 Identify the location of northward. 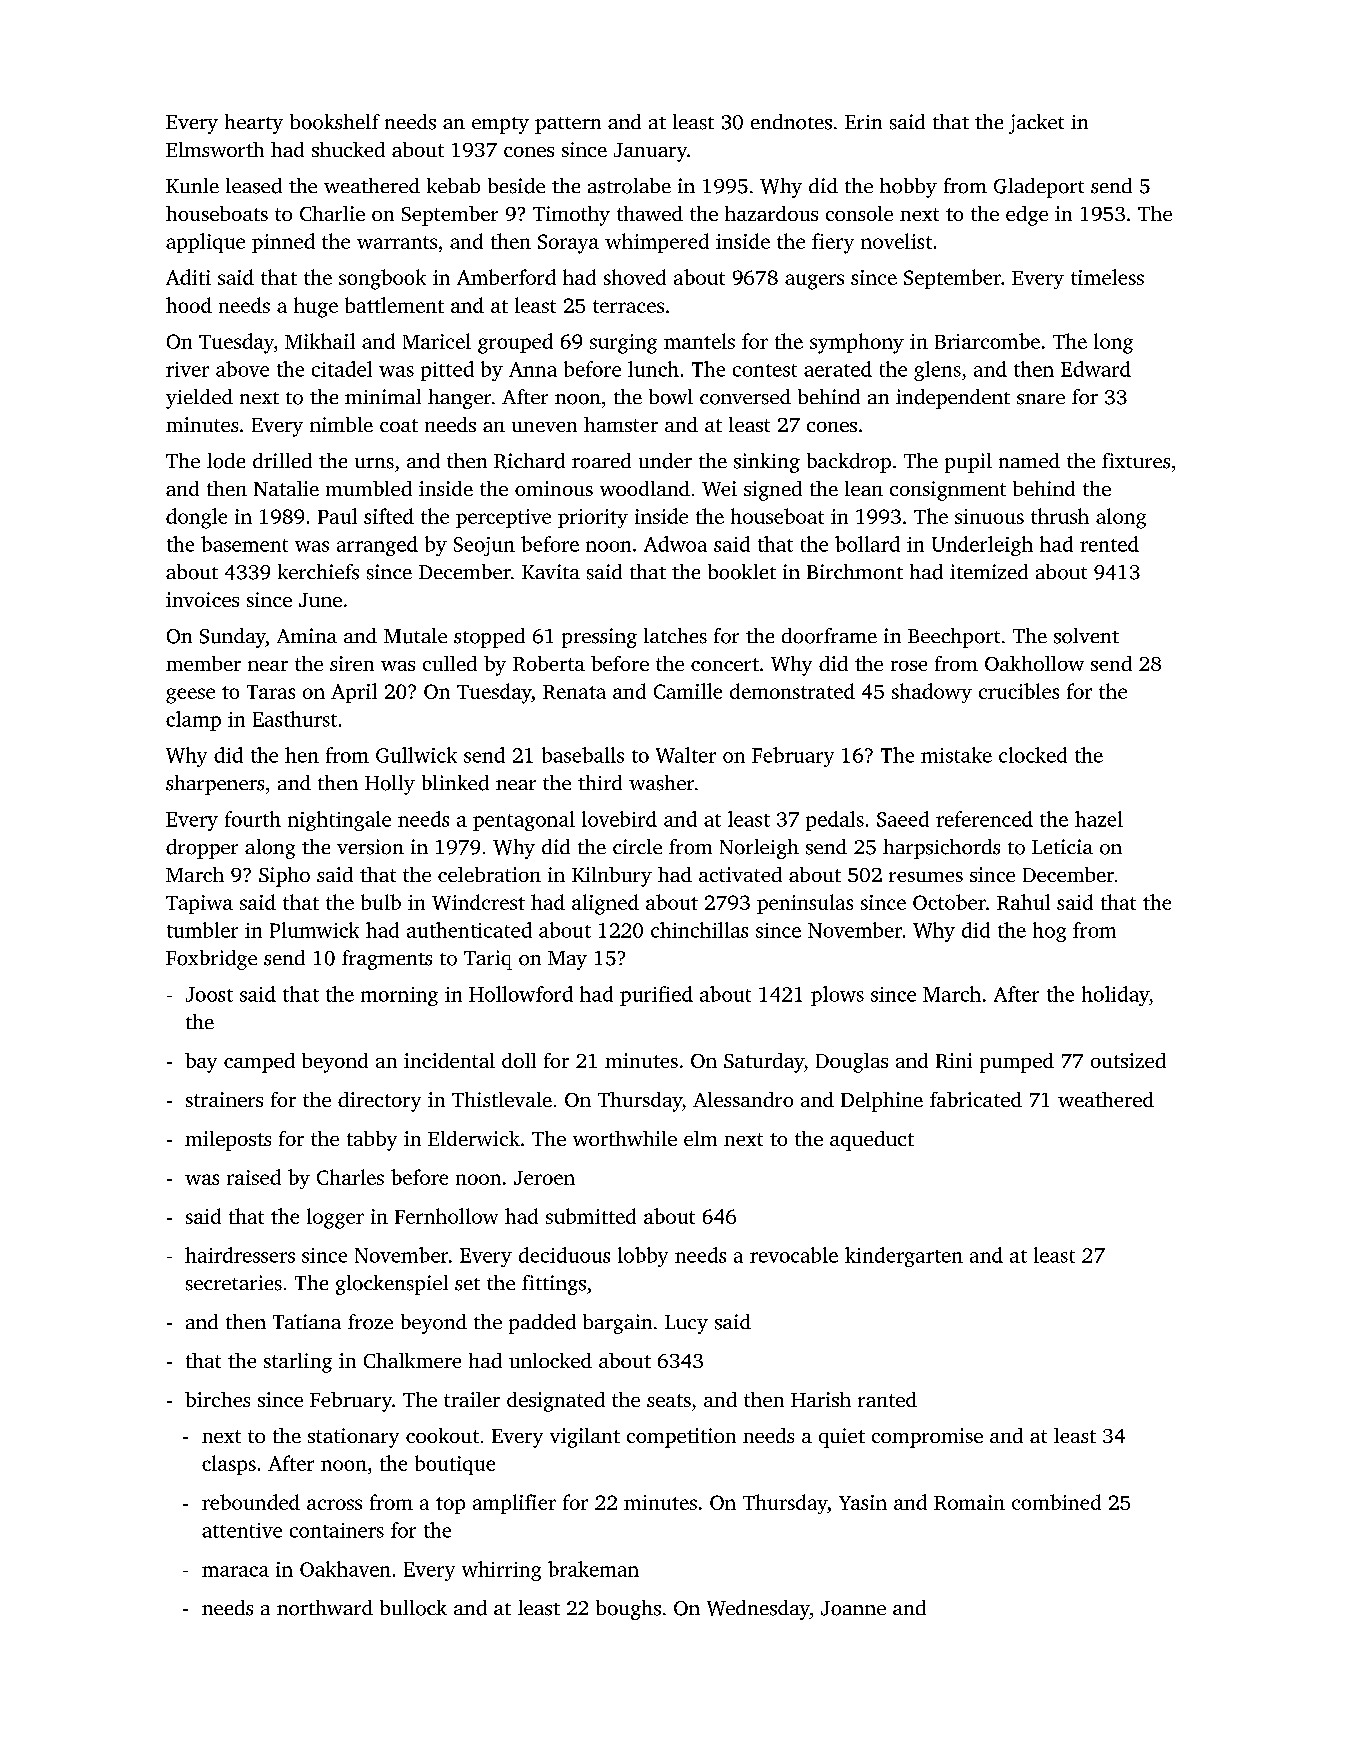
(325, 1608).
